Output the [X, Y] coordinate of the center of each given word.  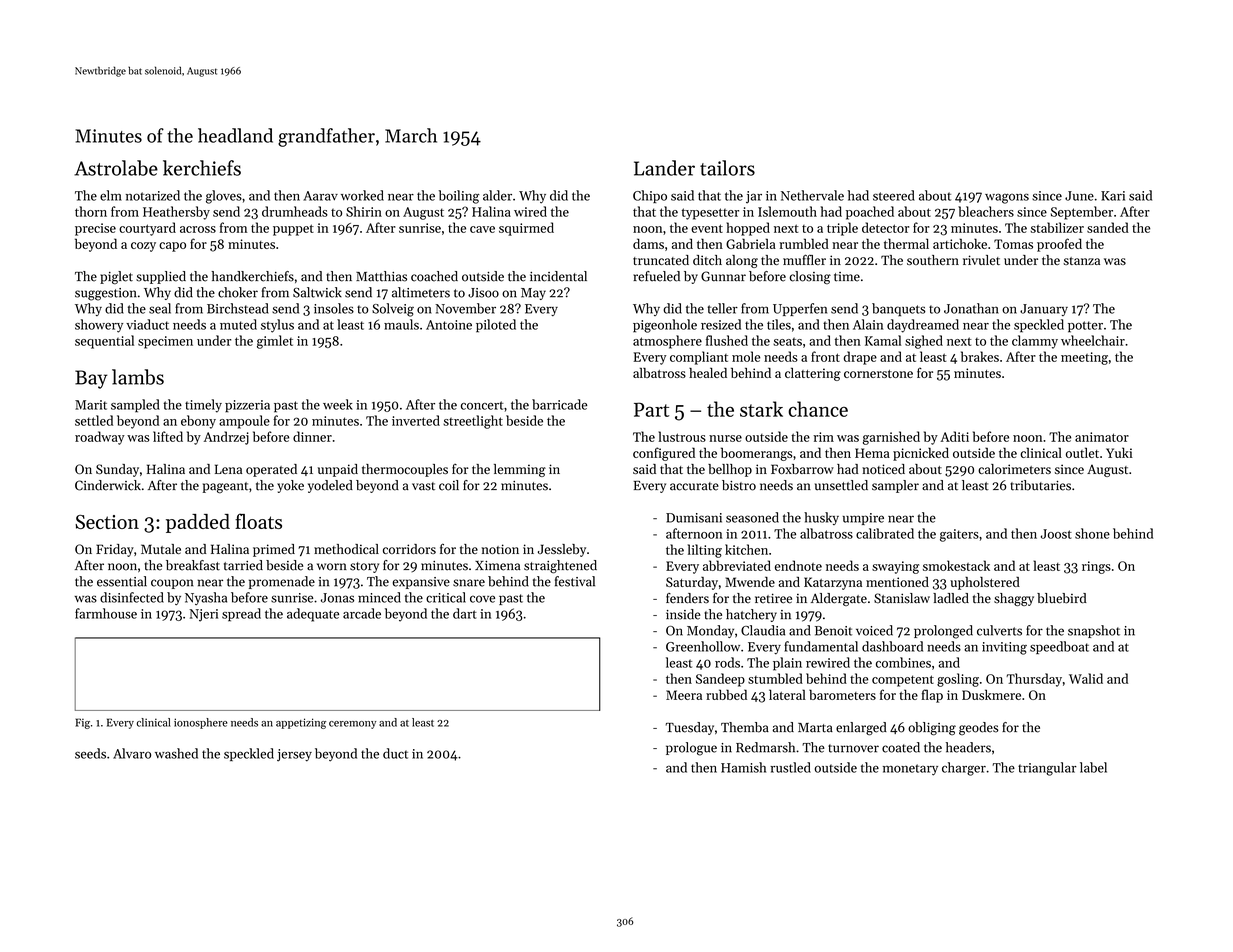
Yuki [1119, 452]
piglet [116, 278]
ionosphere [200, 723]
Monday [710, 631]
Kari [1113, 196]
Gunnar [723, 276]
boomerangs [756, 454]
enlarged [861, 729]
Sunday [117, 470]
